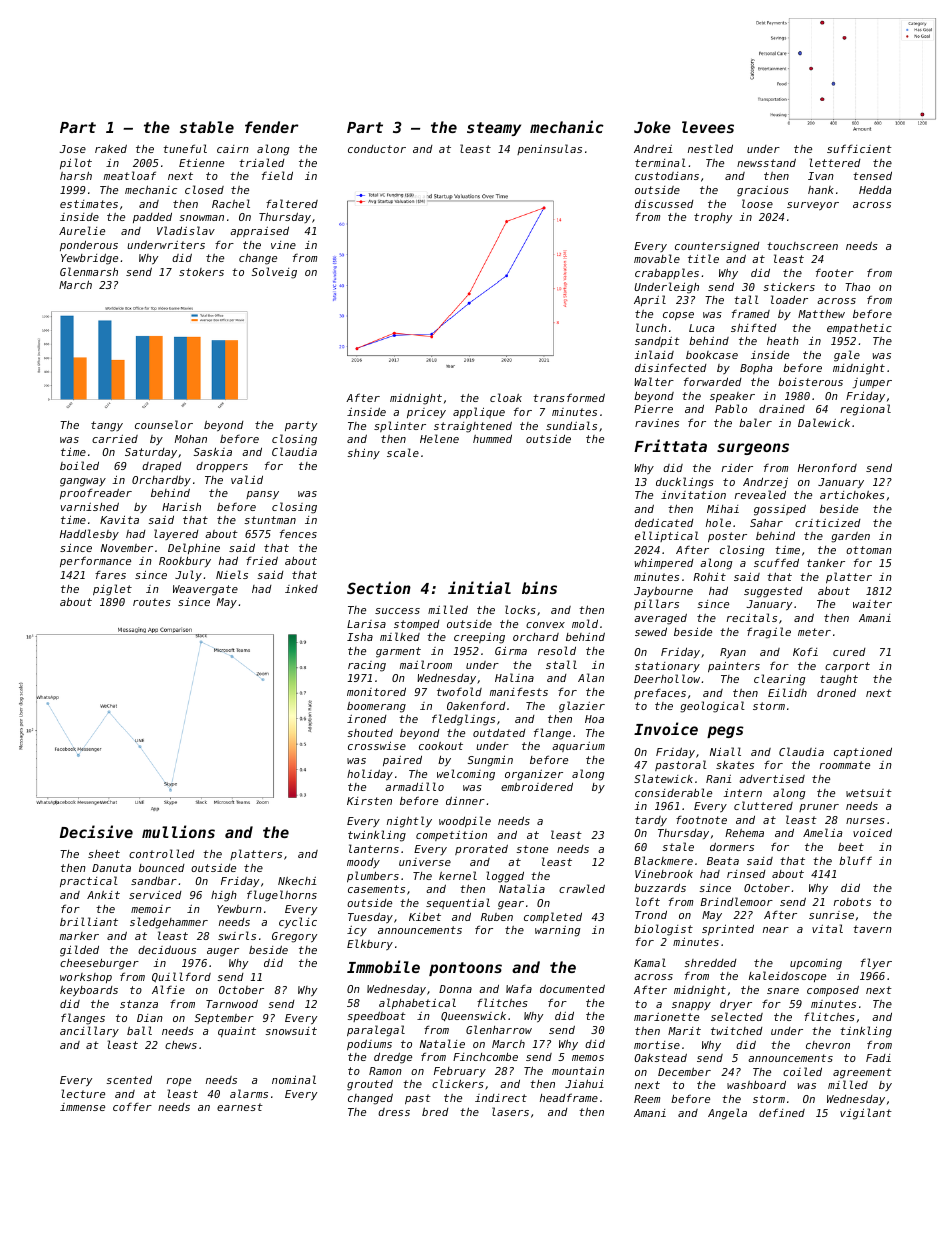 This screenshot has height=1233, width=952. I want to click on stable, so click(207, 127).
